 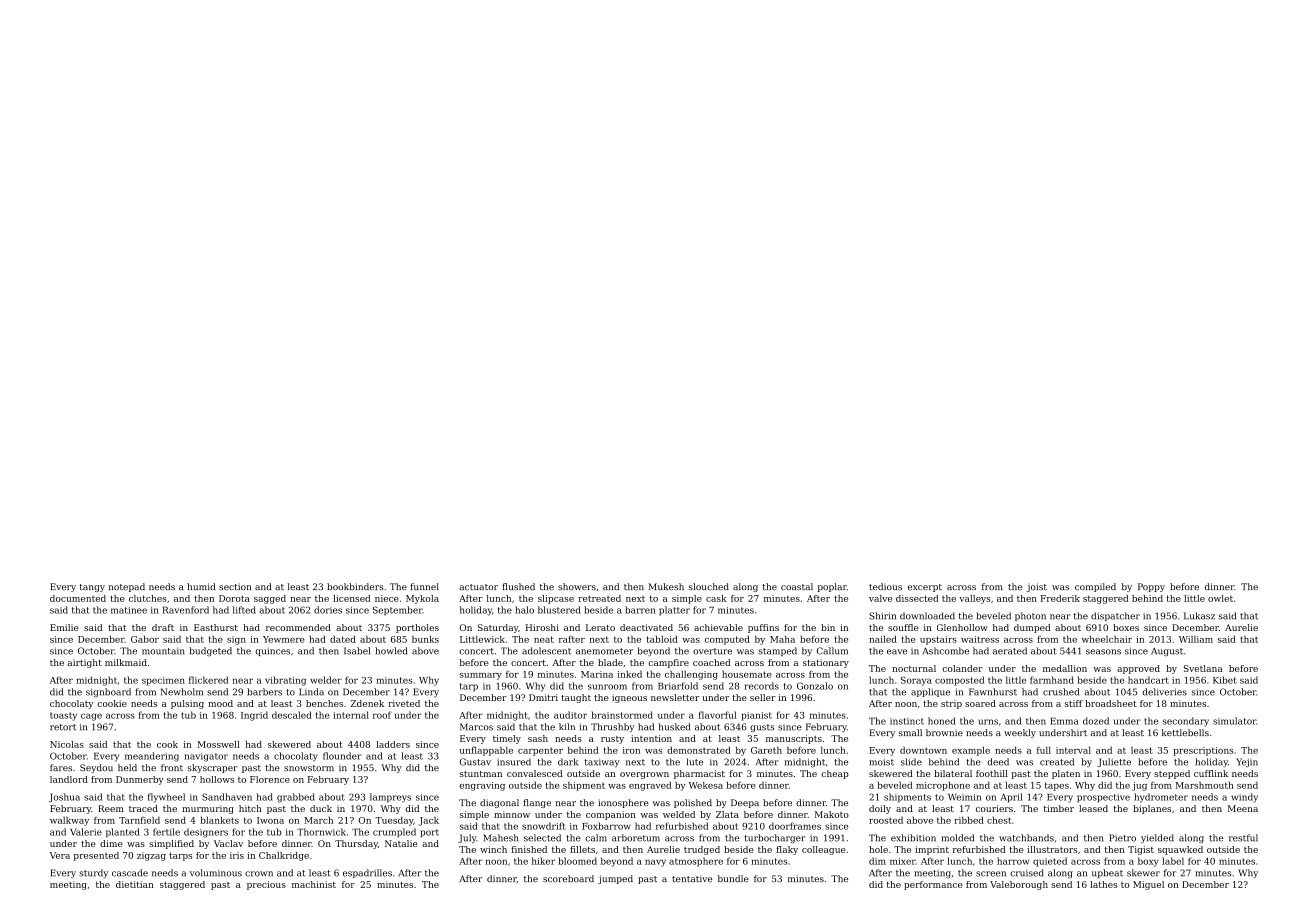 I want to click on Frederik, so click(x=1060, y=598).
